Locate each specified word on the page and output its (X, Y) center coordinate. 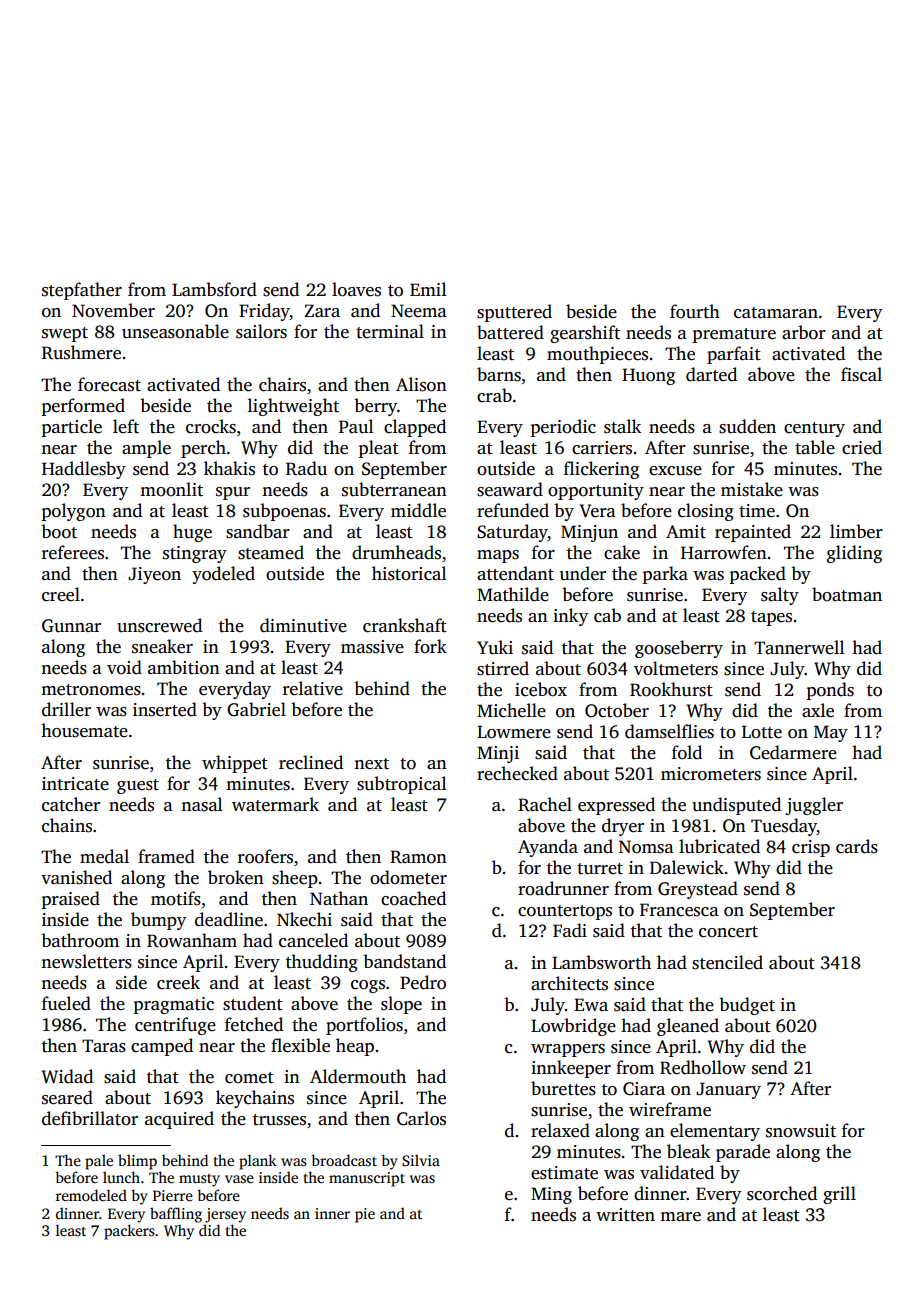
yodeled (223, 575)
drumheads (396, 552)
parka (665, 575)
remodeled (91, 1195)
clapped (415, 428)
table (815, 447)
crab (494, 395)
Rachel (545, 804)
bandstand (404, 961)
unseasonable (175, 331)
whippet (235, 764)
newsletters (86, 961)
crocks (211, 426)
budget (747, 1006)
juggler (814, 806)
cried (862, 447)
